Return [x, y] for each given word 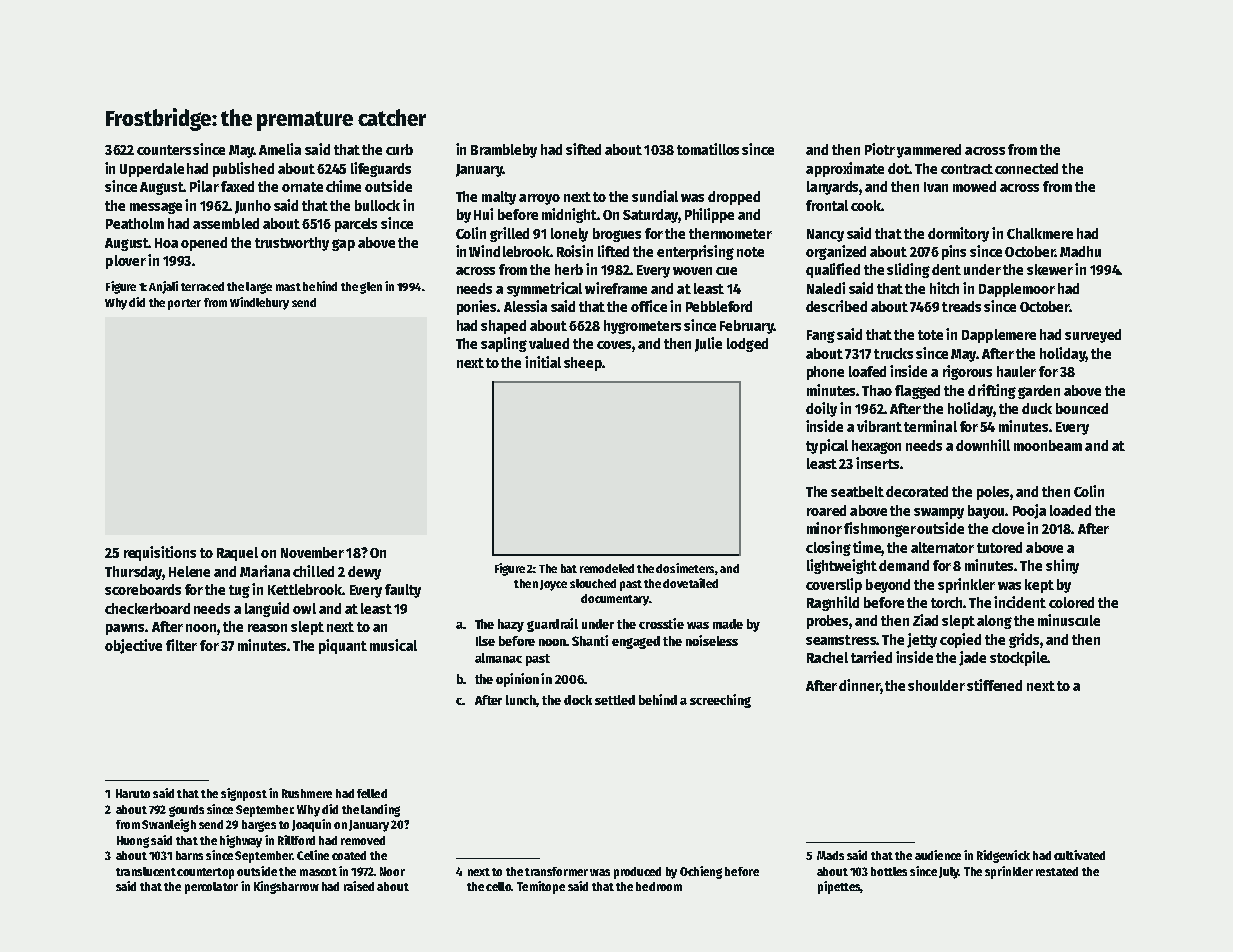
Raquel [237, 554]
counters [164, 150]
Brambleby [504, 151]
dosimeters [685, 568]
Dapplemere [999, 336]
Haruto [133, 793]
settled [615, 700]
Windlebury [259, 303]
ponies [477, 307]
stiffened [994, 685]
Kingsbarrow [286, 887]
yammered [929, 151]
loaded [1070, 510]
